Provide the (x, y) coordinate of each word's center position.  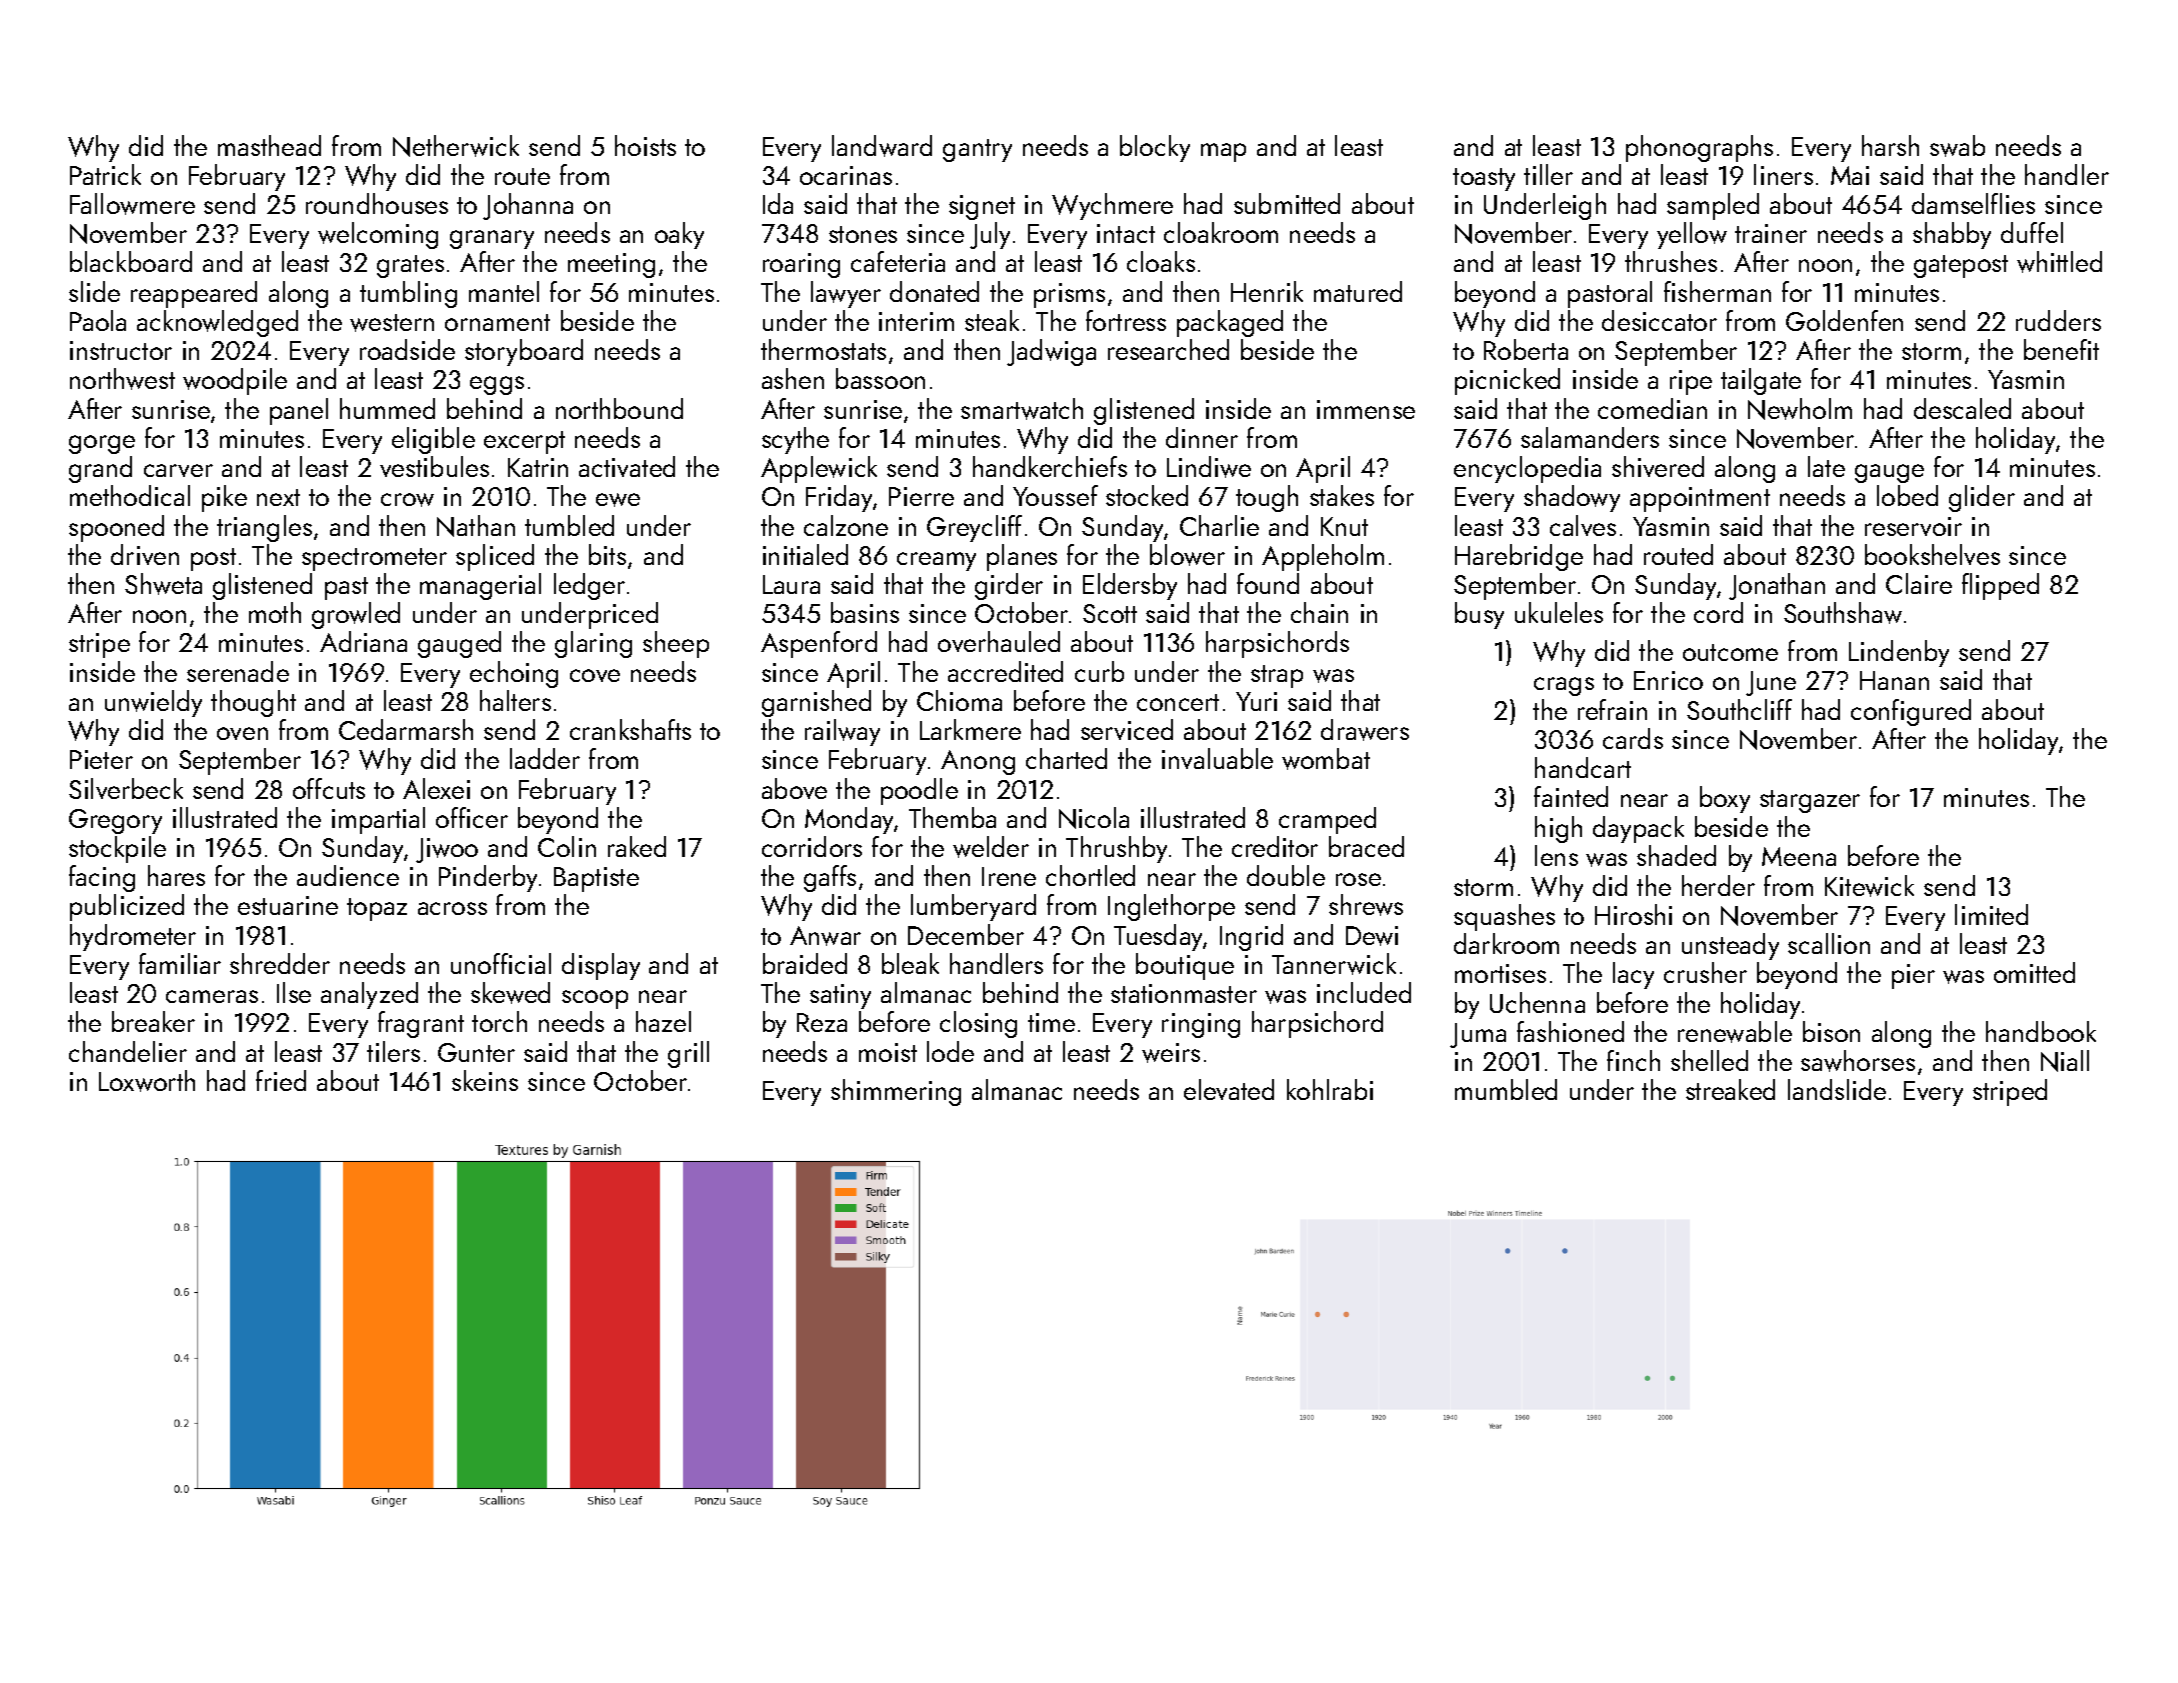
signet (982, 207)
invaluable (1217, 758)
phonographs (1699, 148)
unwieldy (153, 703)
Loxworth (147, 1081)
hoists (645, 145)
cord (1718, 612)
